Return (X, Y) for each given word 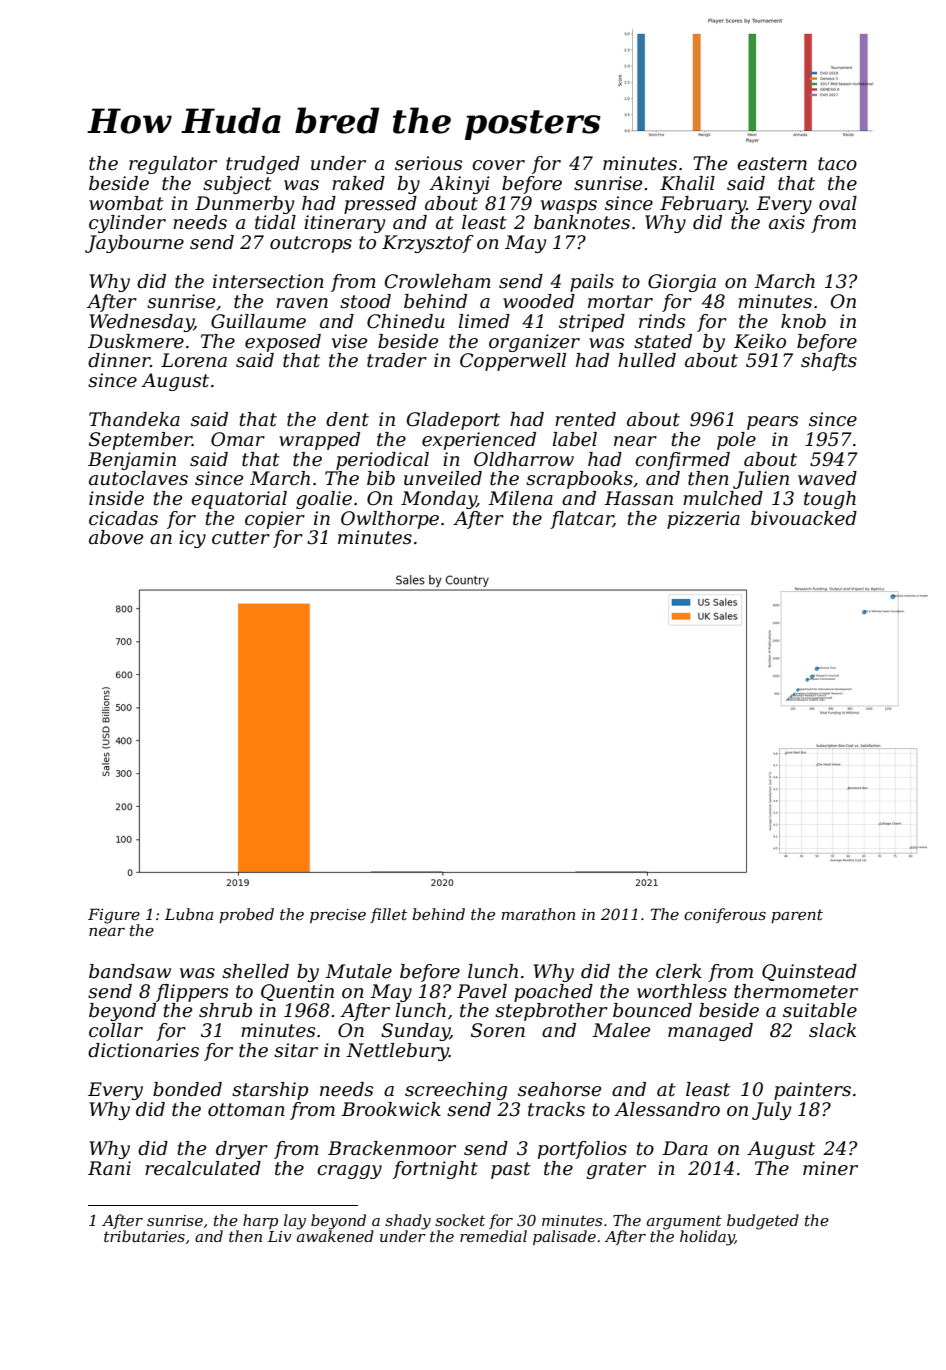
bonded (187, 1089)
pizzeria (703, 520)
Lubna (189, 914)
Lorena (194, 360)
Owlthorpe (390, 520)
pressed (380, 205)
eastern (772, 164)
